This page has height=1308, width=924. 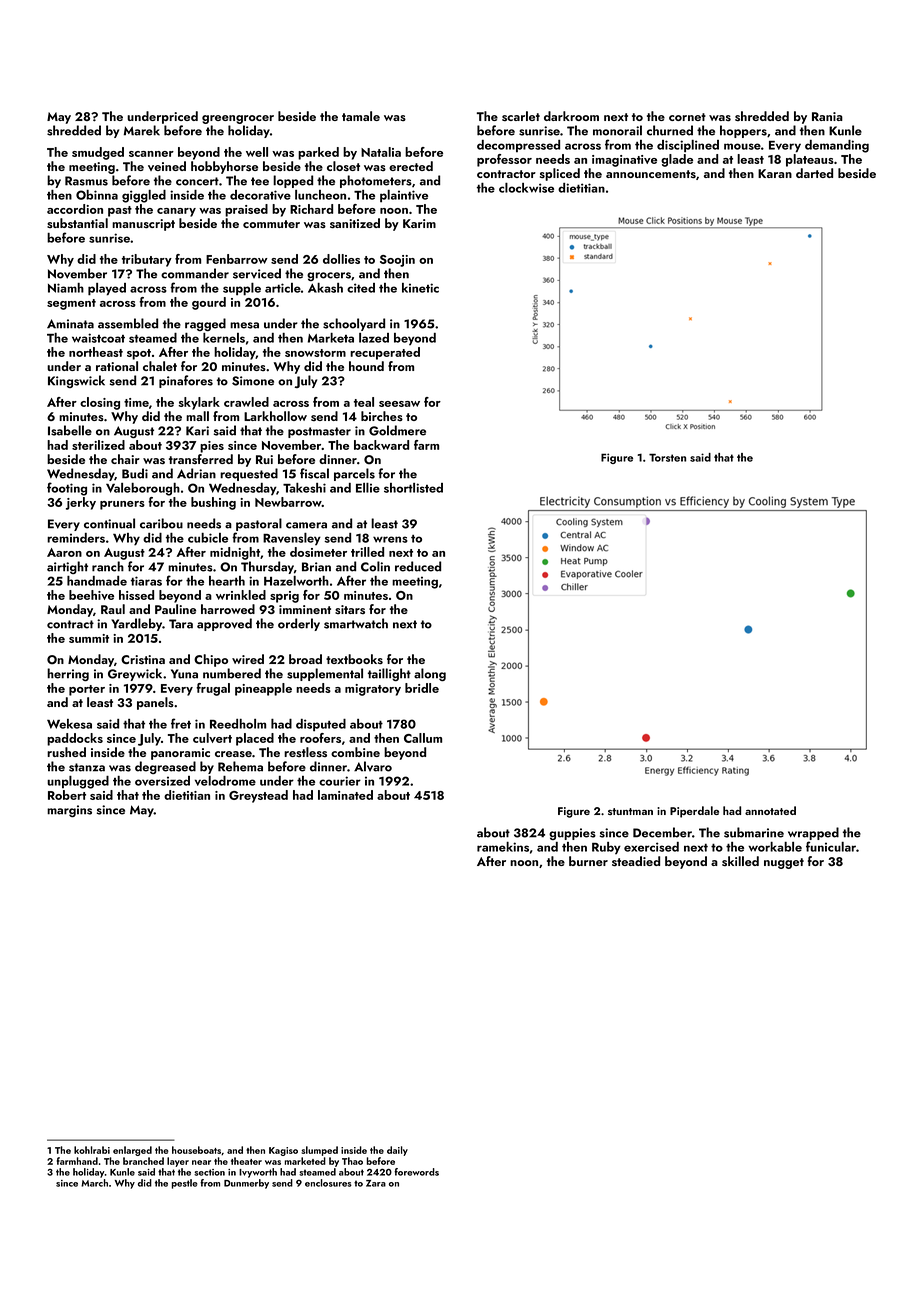 What do you see at coordinates (413, 488) in the page?
I see `shortlisted` at bounding box center [413, 488].
